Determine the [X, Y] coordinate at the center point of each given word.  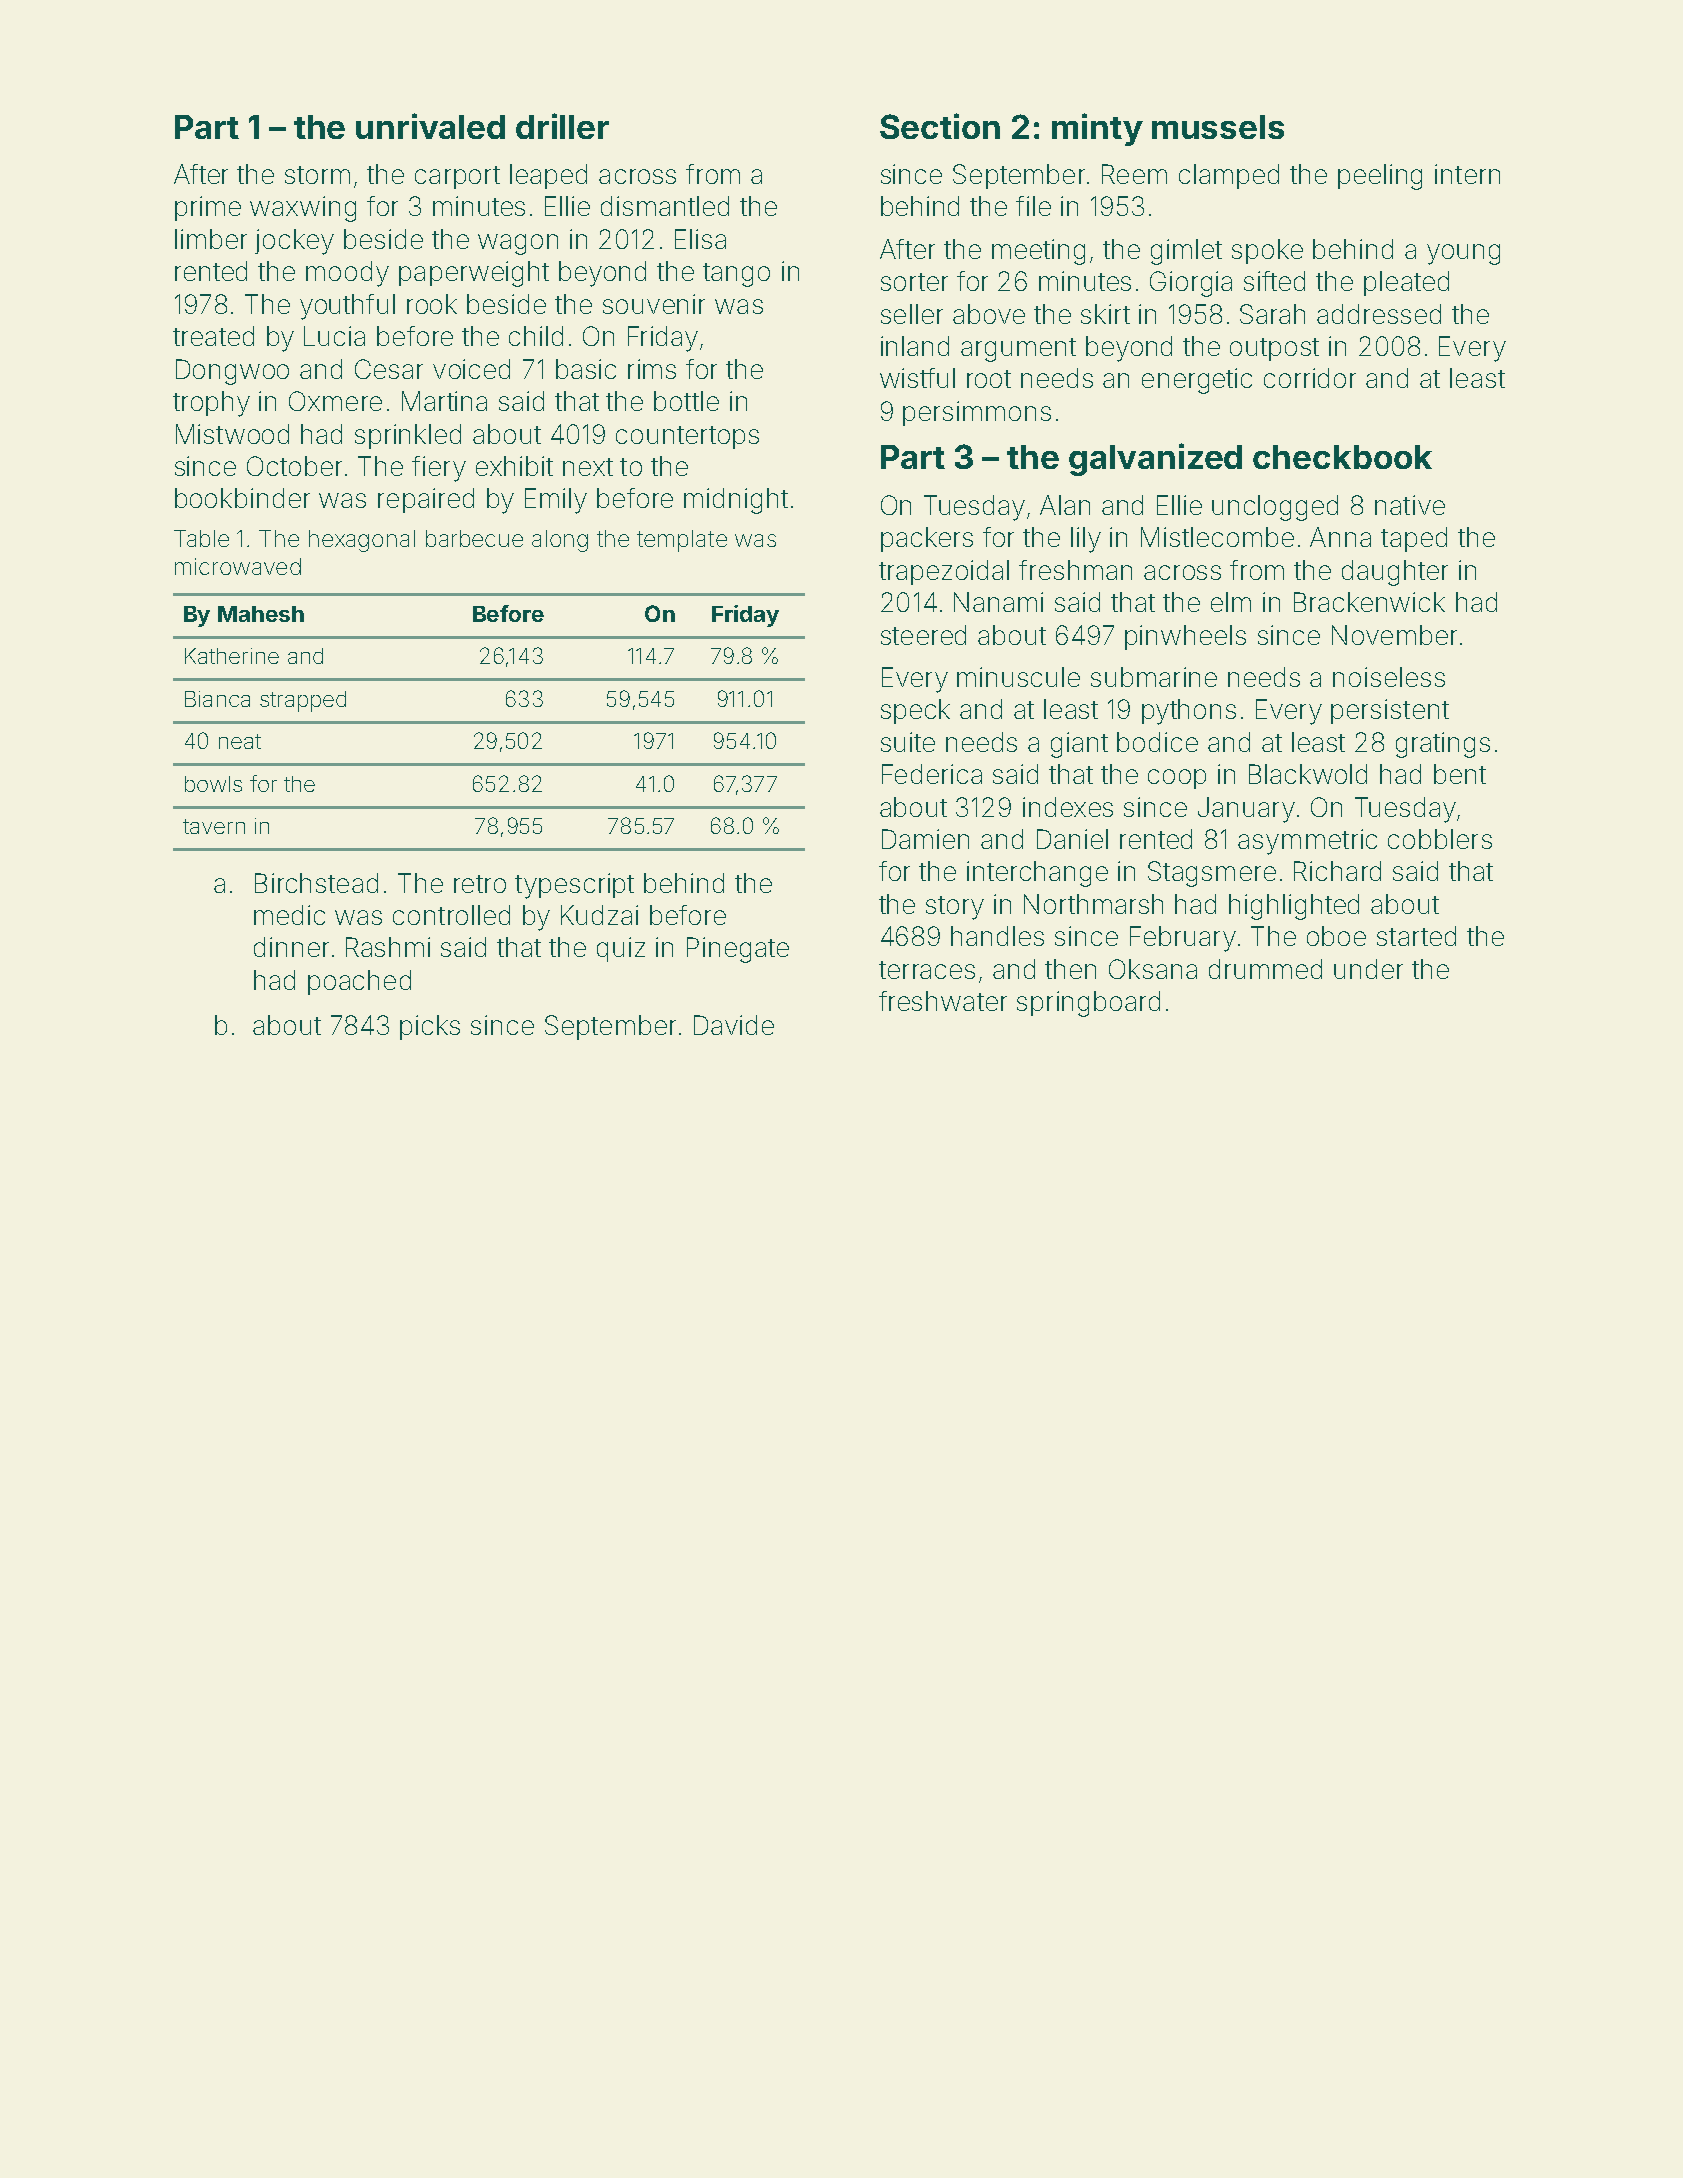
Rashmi [388, 947]
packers [927, 539]
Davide [734, 1025]
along [560, 541]
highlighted [1294, 907]
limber [211, 239]
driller [562, 126]
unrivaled [430, 126]
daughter [1395, 573]
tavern [214, 826]
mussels [1218, 127]
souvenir [654, 304]
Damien [925, 839]
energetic [1197, 381]
